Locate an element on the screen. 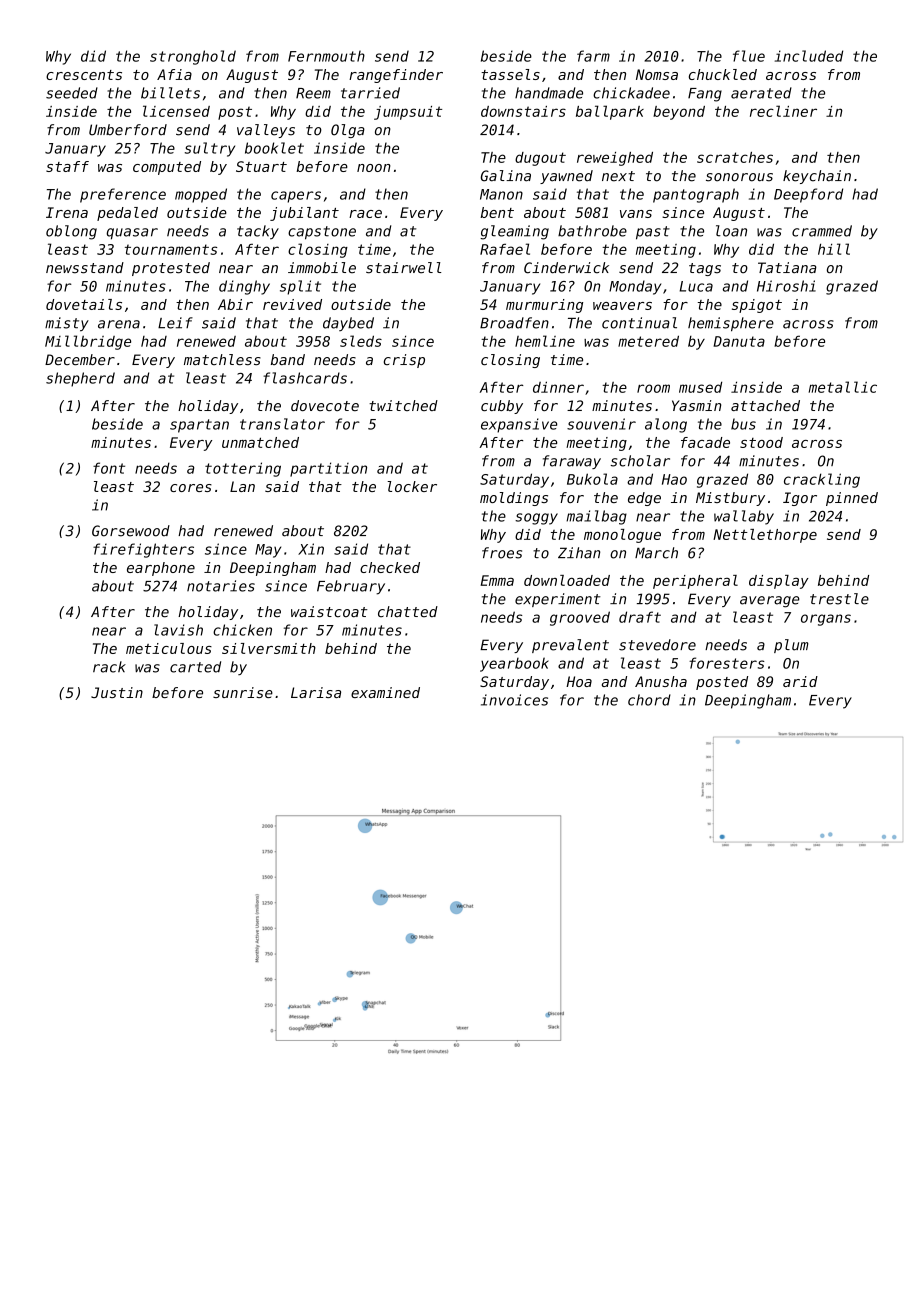 This screenshot has width=924, height=1308. Danuta is located at coordinates (739, 341).
